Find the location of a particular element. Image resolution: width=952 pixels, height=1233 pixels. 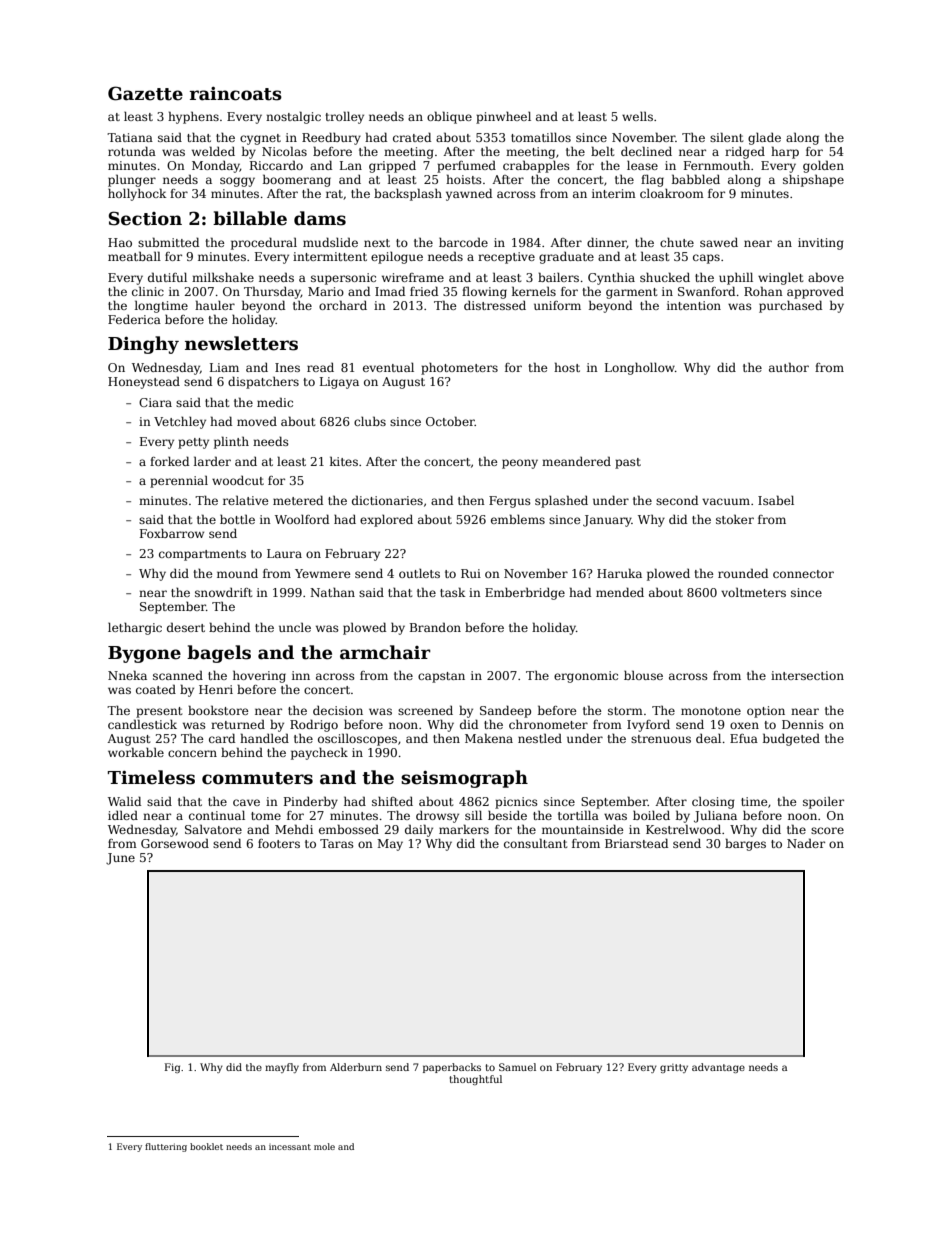

gritty is located at coordinates (674, 1068).
